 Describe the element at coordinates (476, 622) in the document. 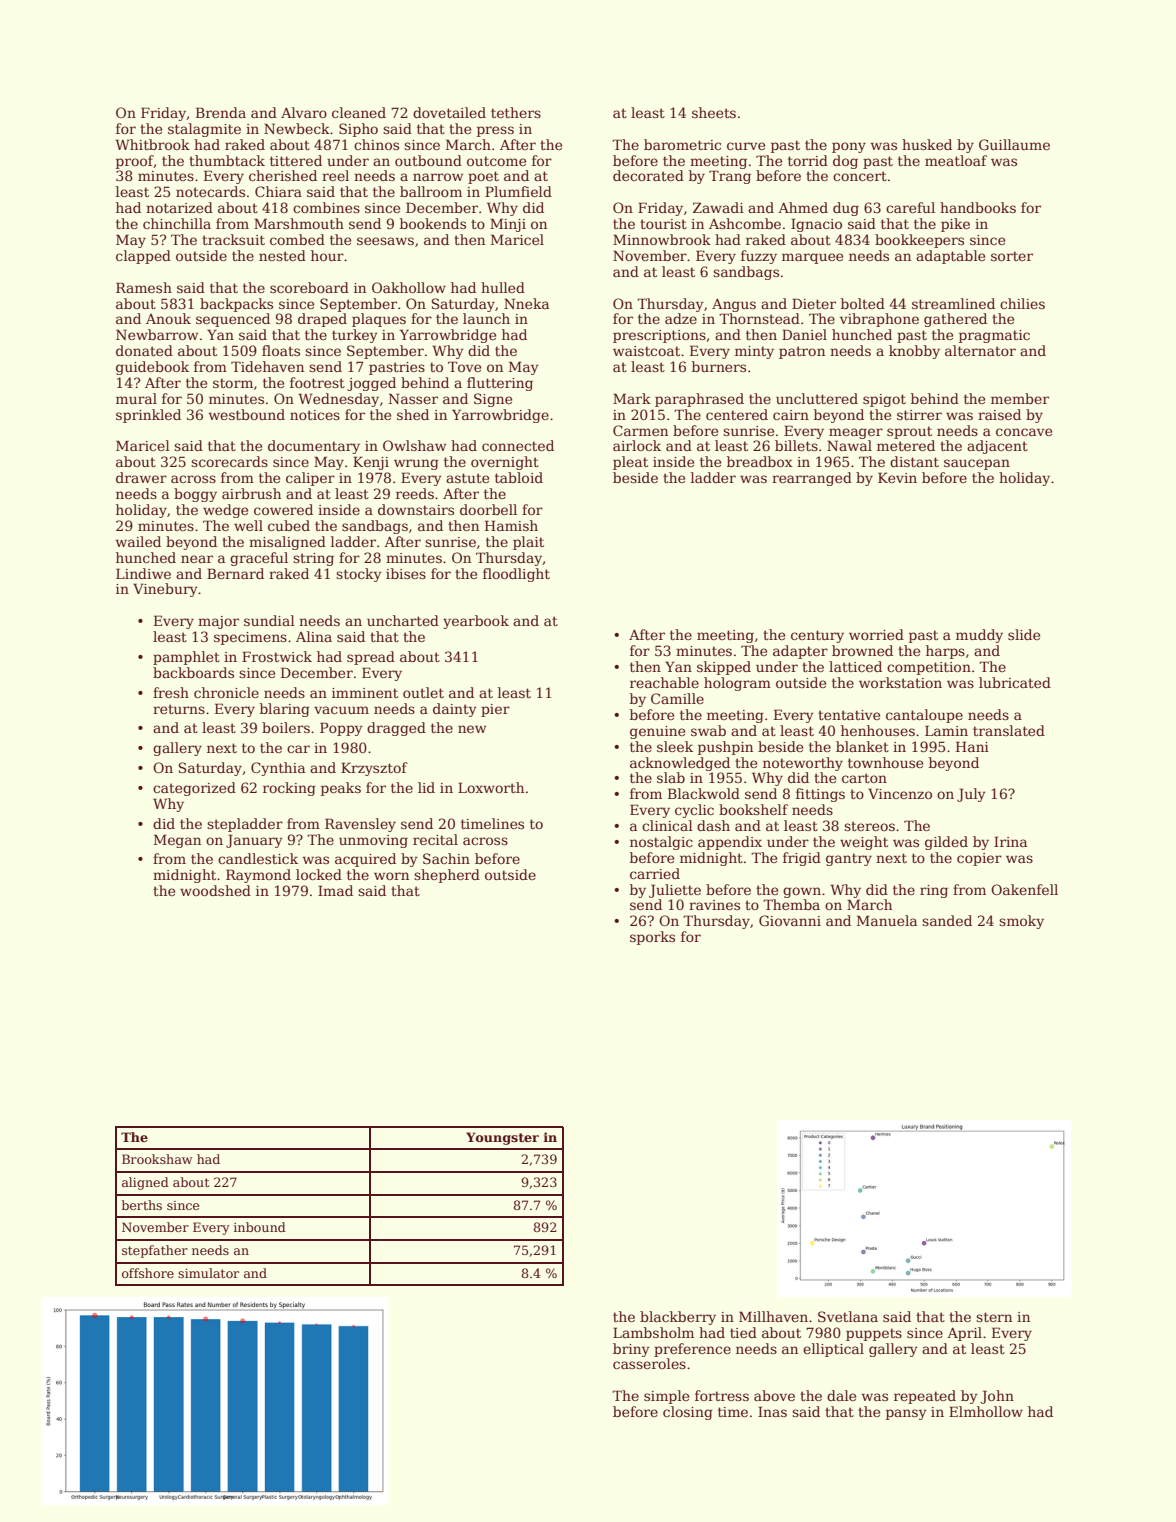

I see `yearbook` at that location.
